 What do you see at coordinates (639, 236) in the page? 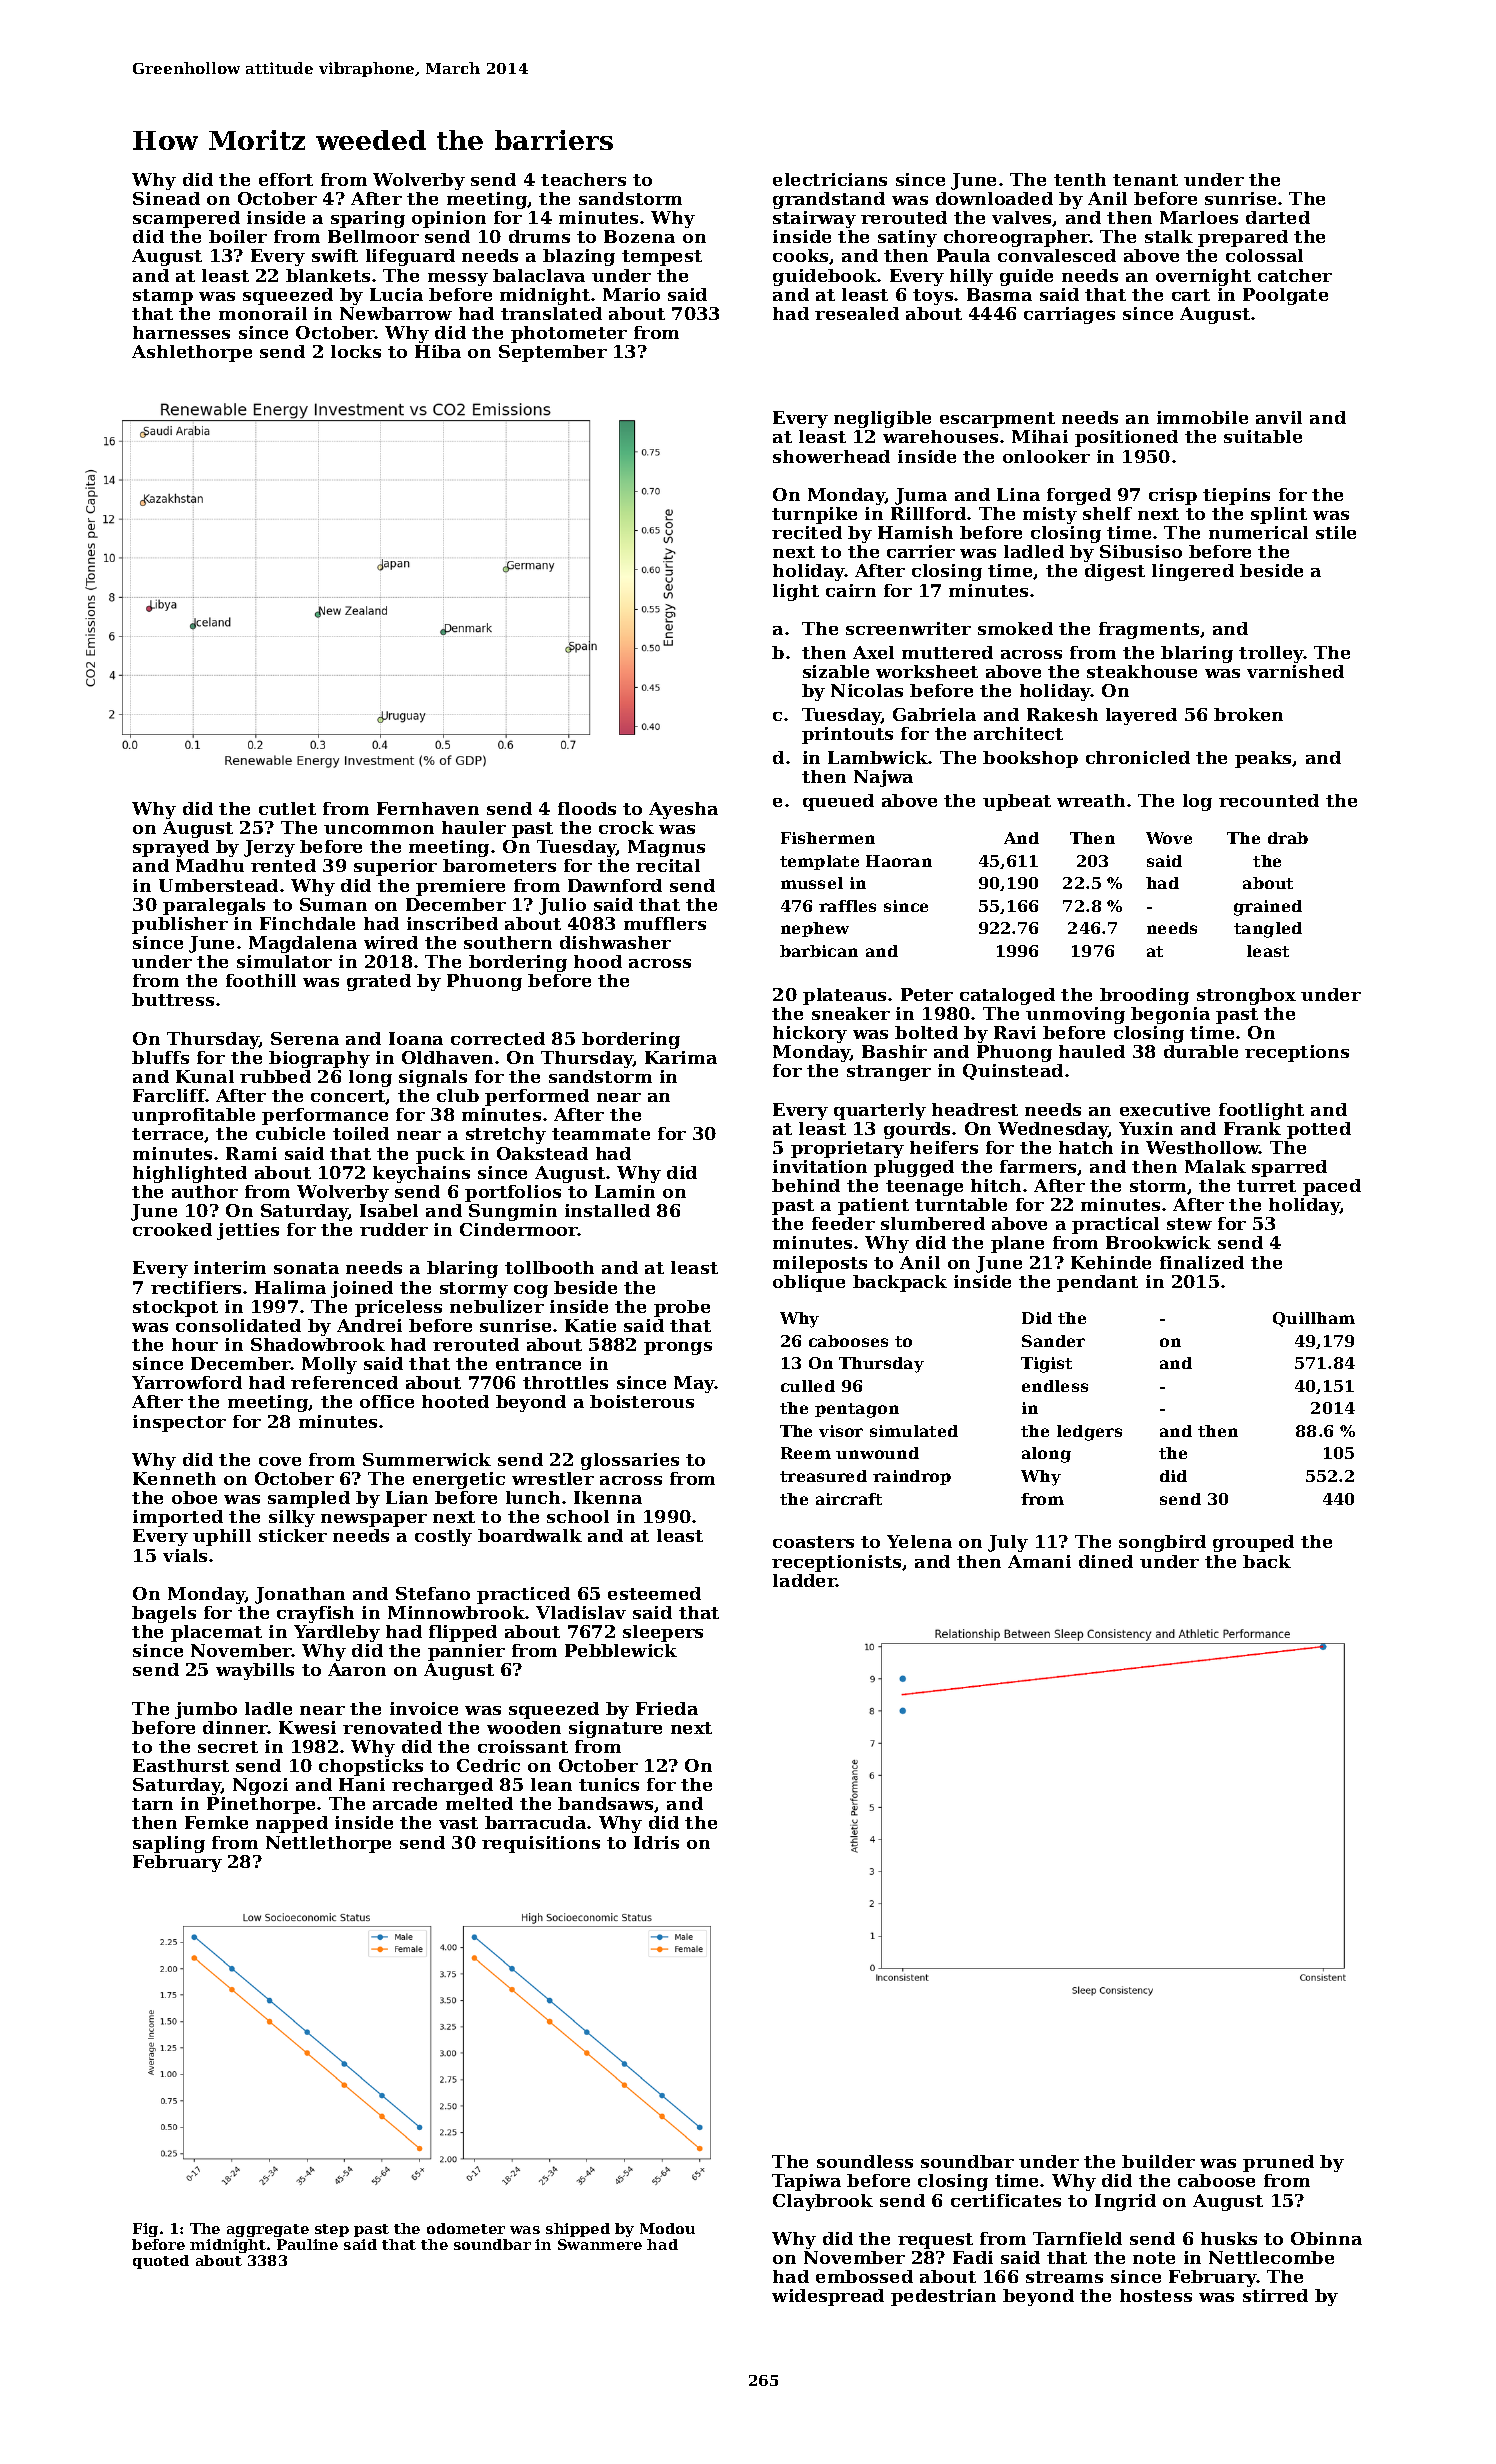
I see `Bozena` at bounding box center [639, 236].
